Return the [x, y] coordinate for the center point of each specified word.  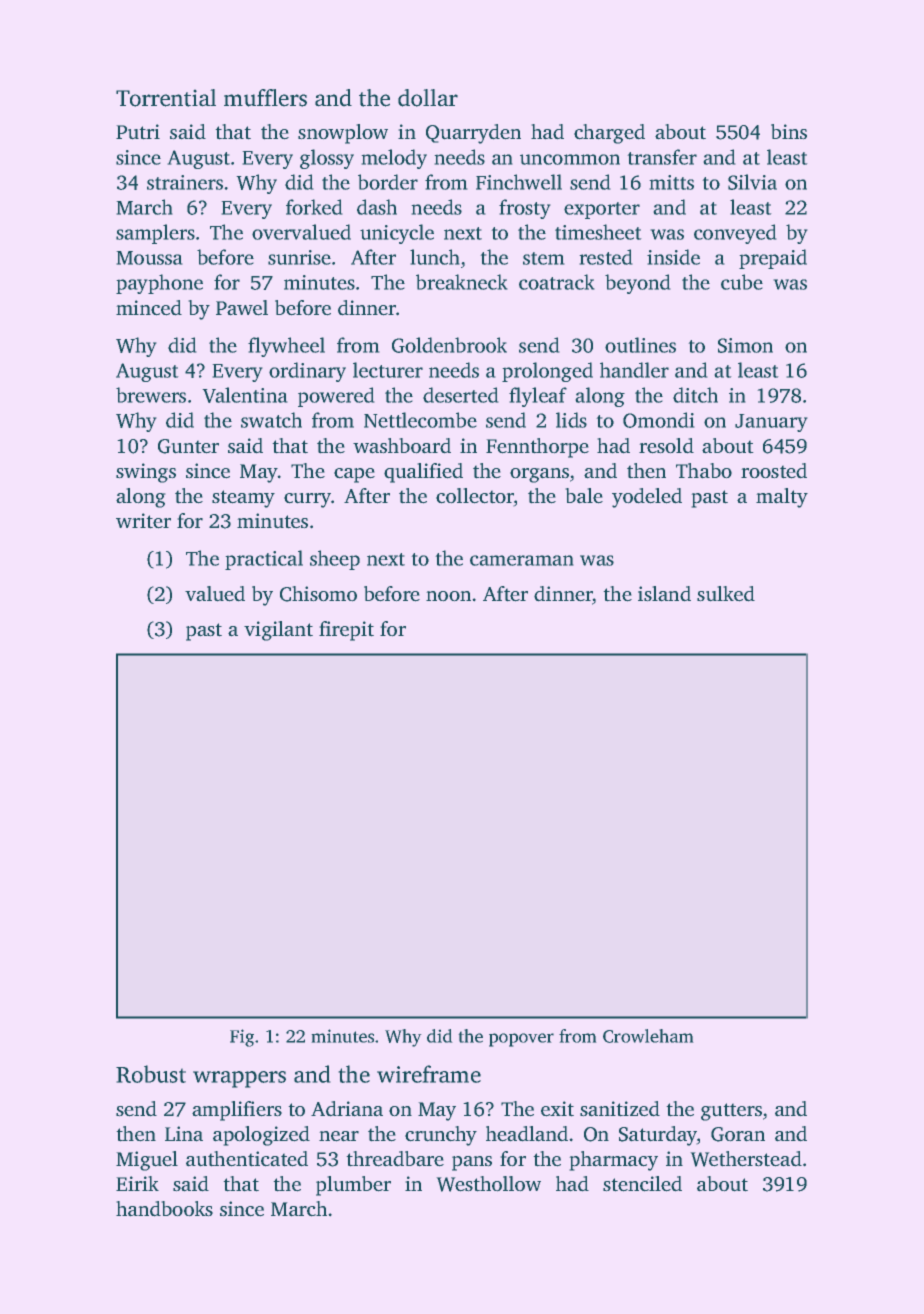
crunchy [441, 1136]
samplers [155, 234]
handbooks [164, 1209]
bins [789, 132]
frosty [525, 209]
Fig [242, 1038]
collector [475, 497]
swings [146, 473]
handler [634, 370]
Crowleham [648, 1036]
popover [521, 1040]
